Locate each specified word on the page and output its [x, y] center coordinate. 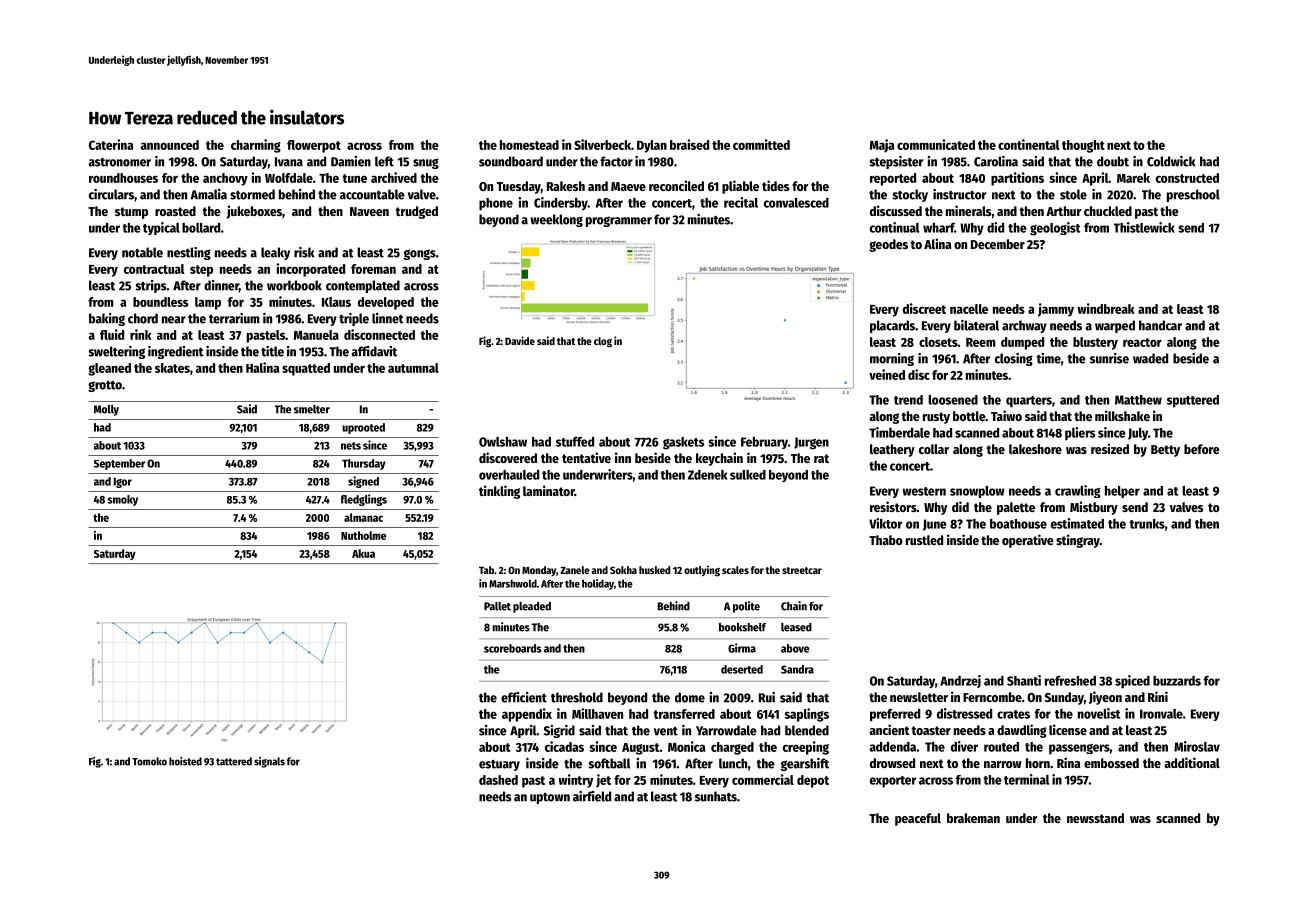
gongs [420, 254]
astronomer [119, 162]
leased [796, 627]
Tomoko [149, 761]
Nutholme [363, 535]
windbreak [1106, 308]
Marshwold [513, 583]
